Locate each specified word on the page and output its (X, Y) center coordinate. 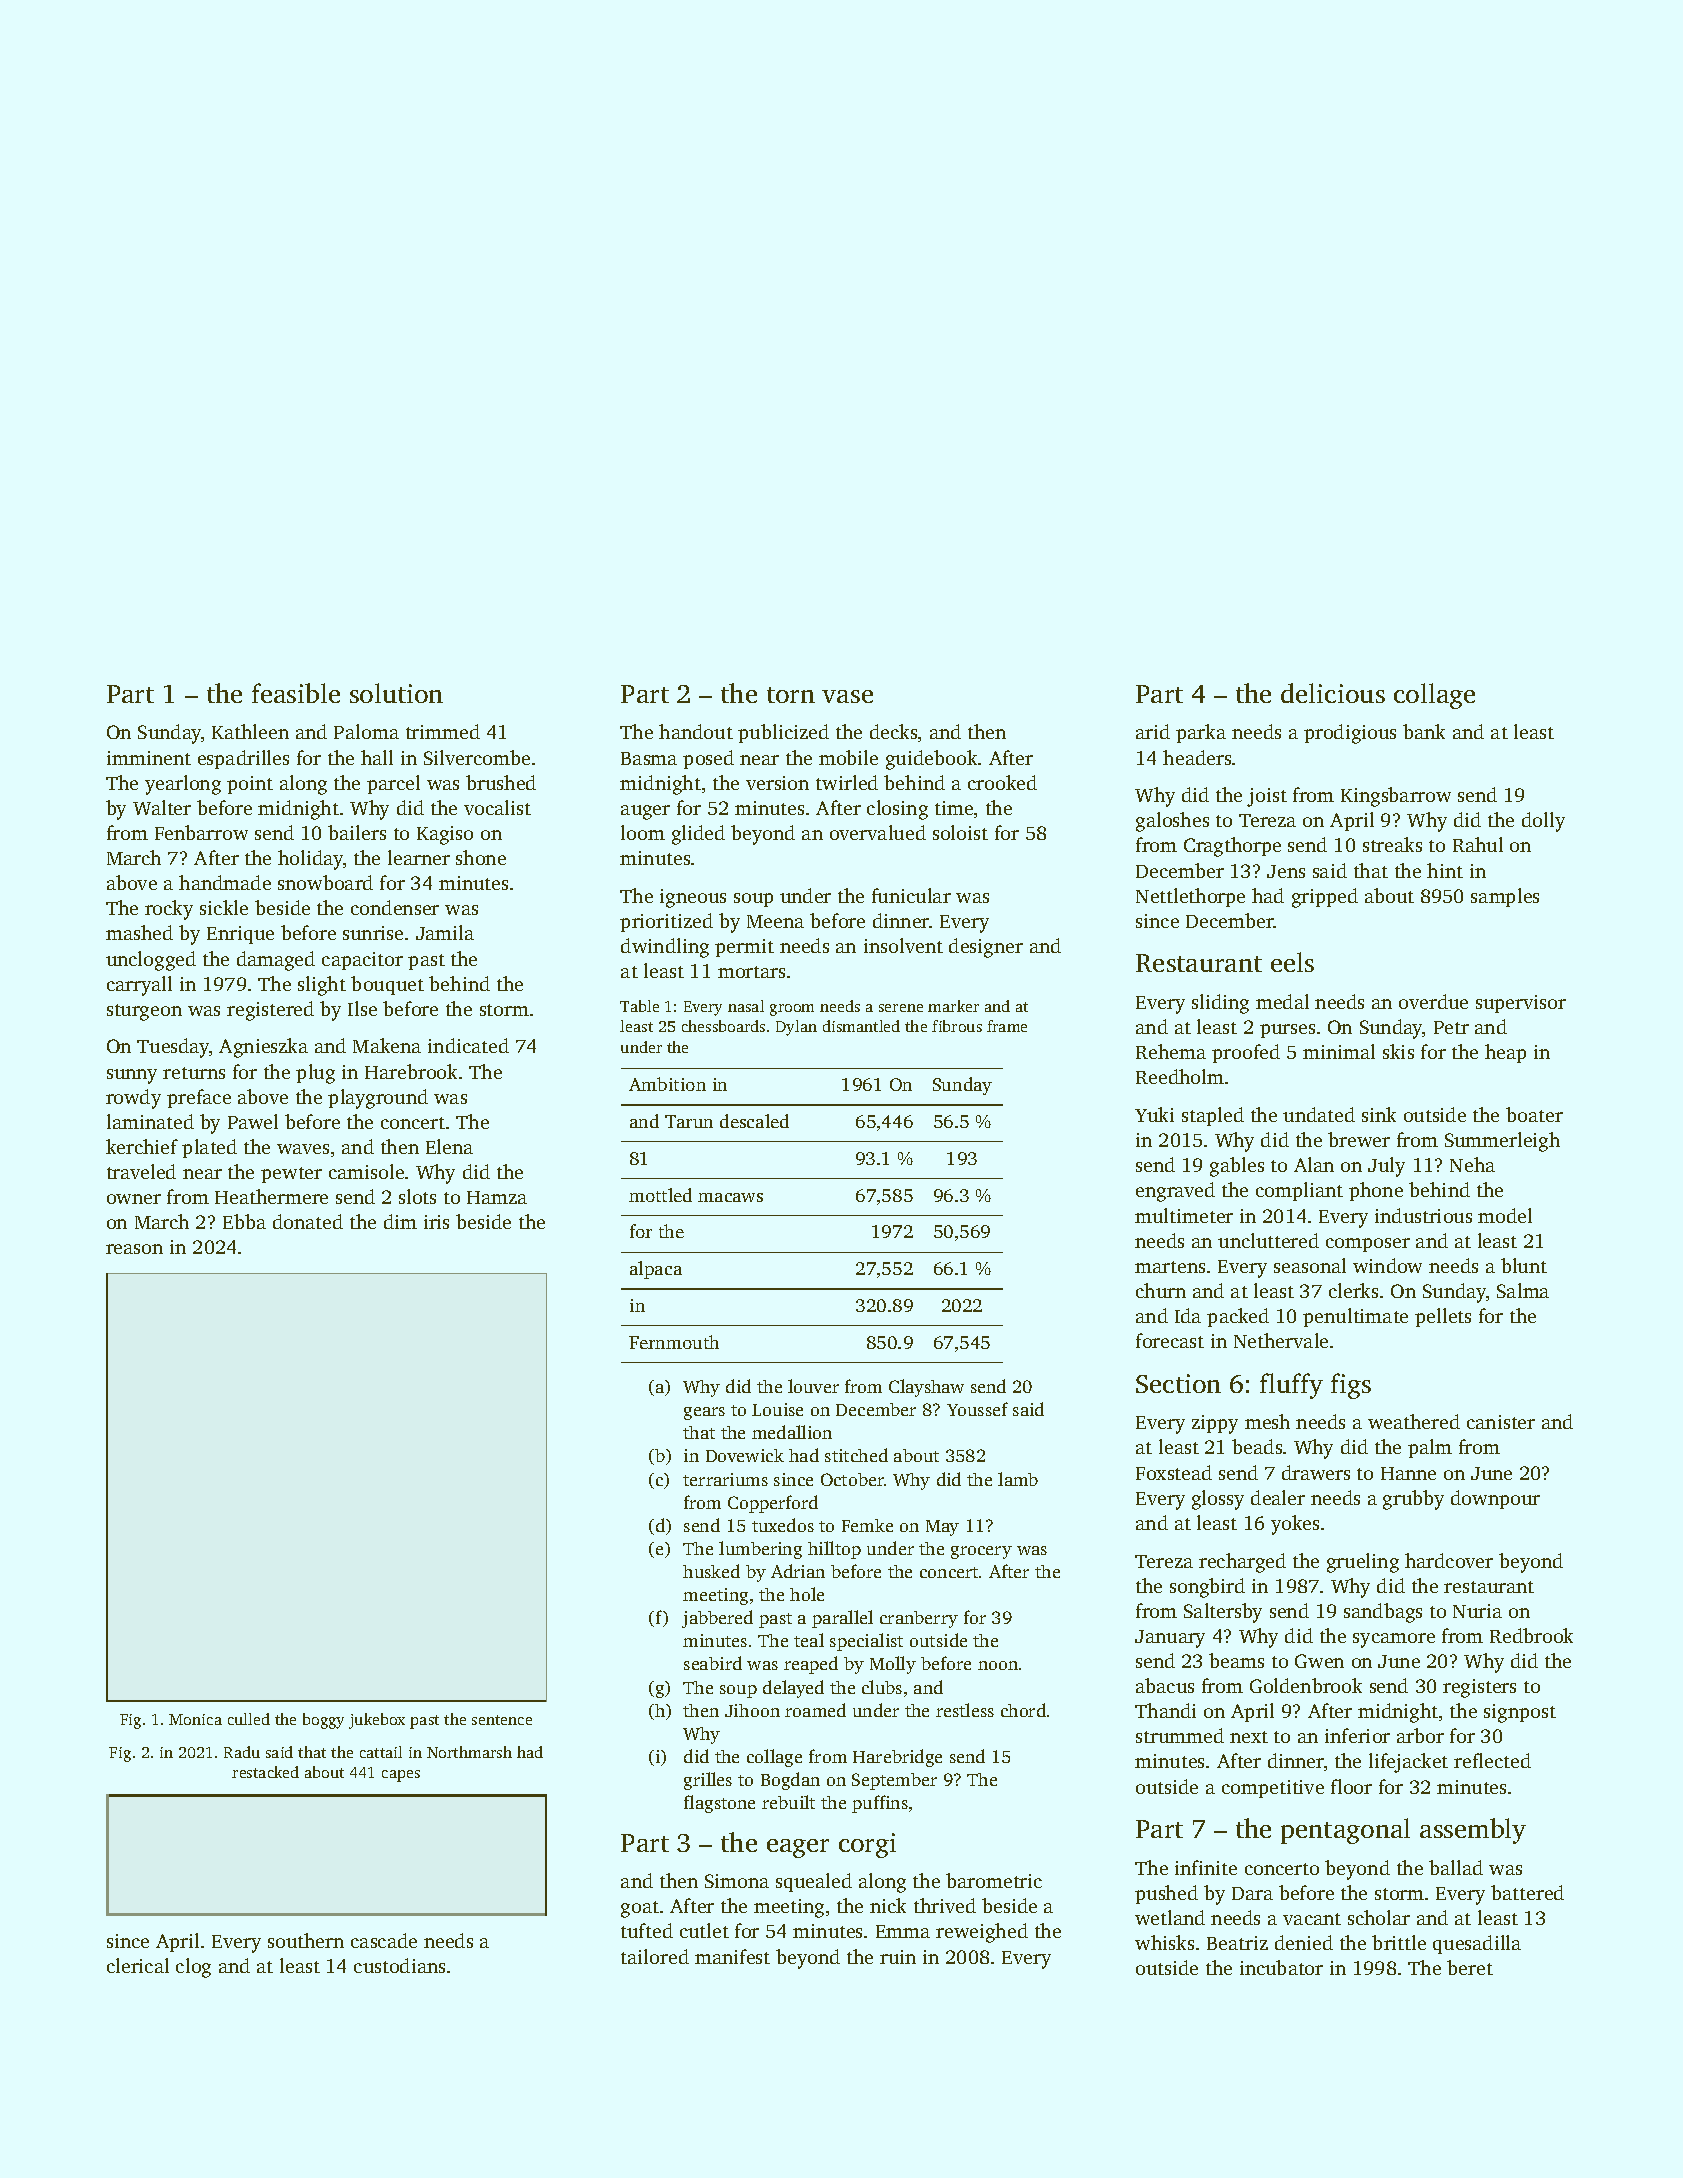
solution (396, 693)
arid (1153, 731)
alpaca (656, 1270)
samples (1505, 897)
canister (1501, 1422)
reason (134, 1249)
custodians (399, 1965)
